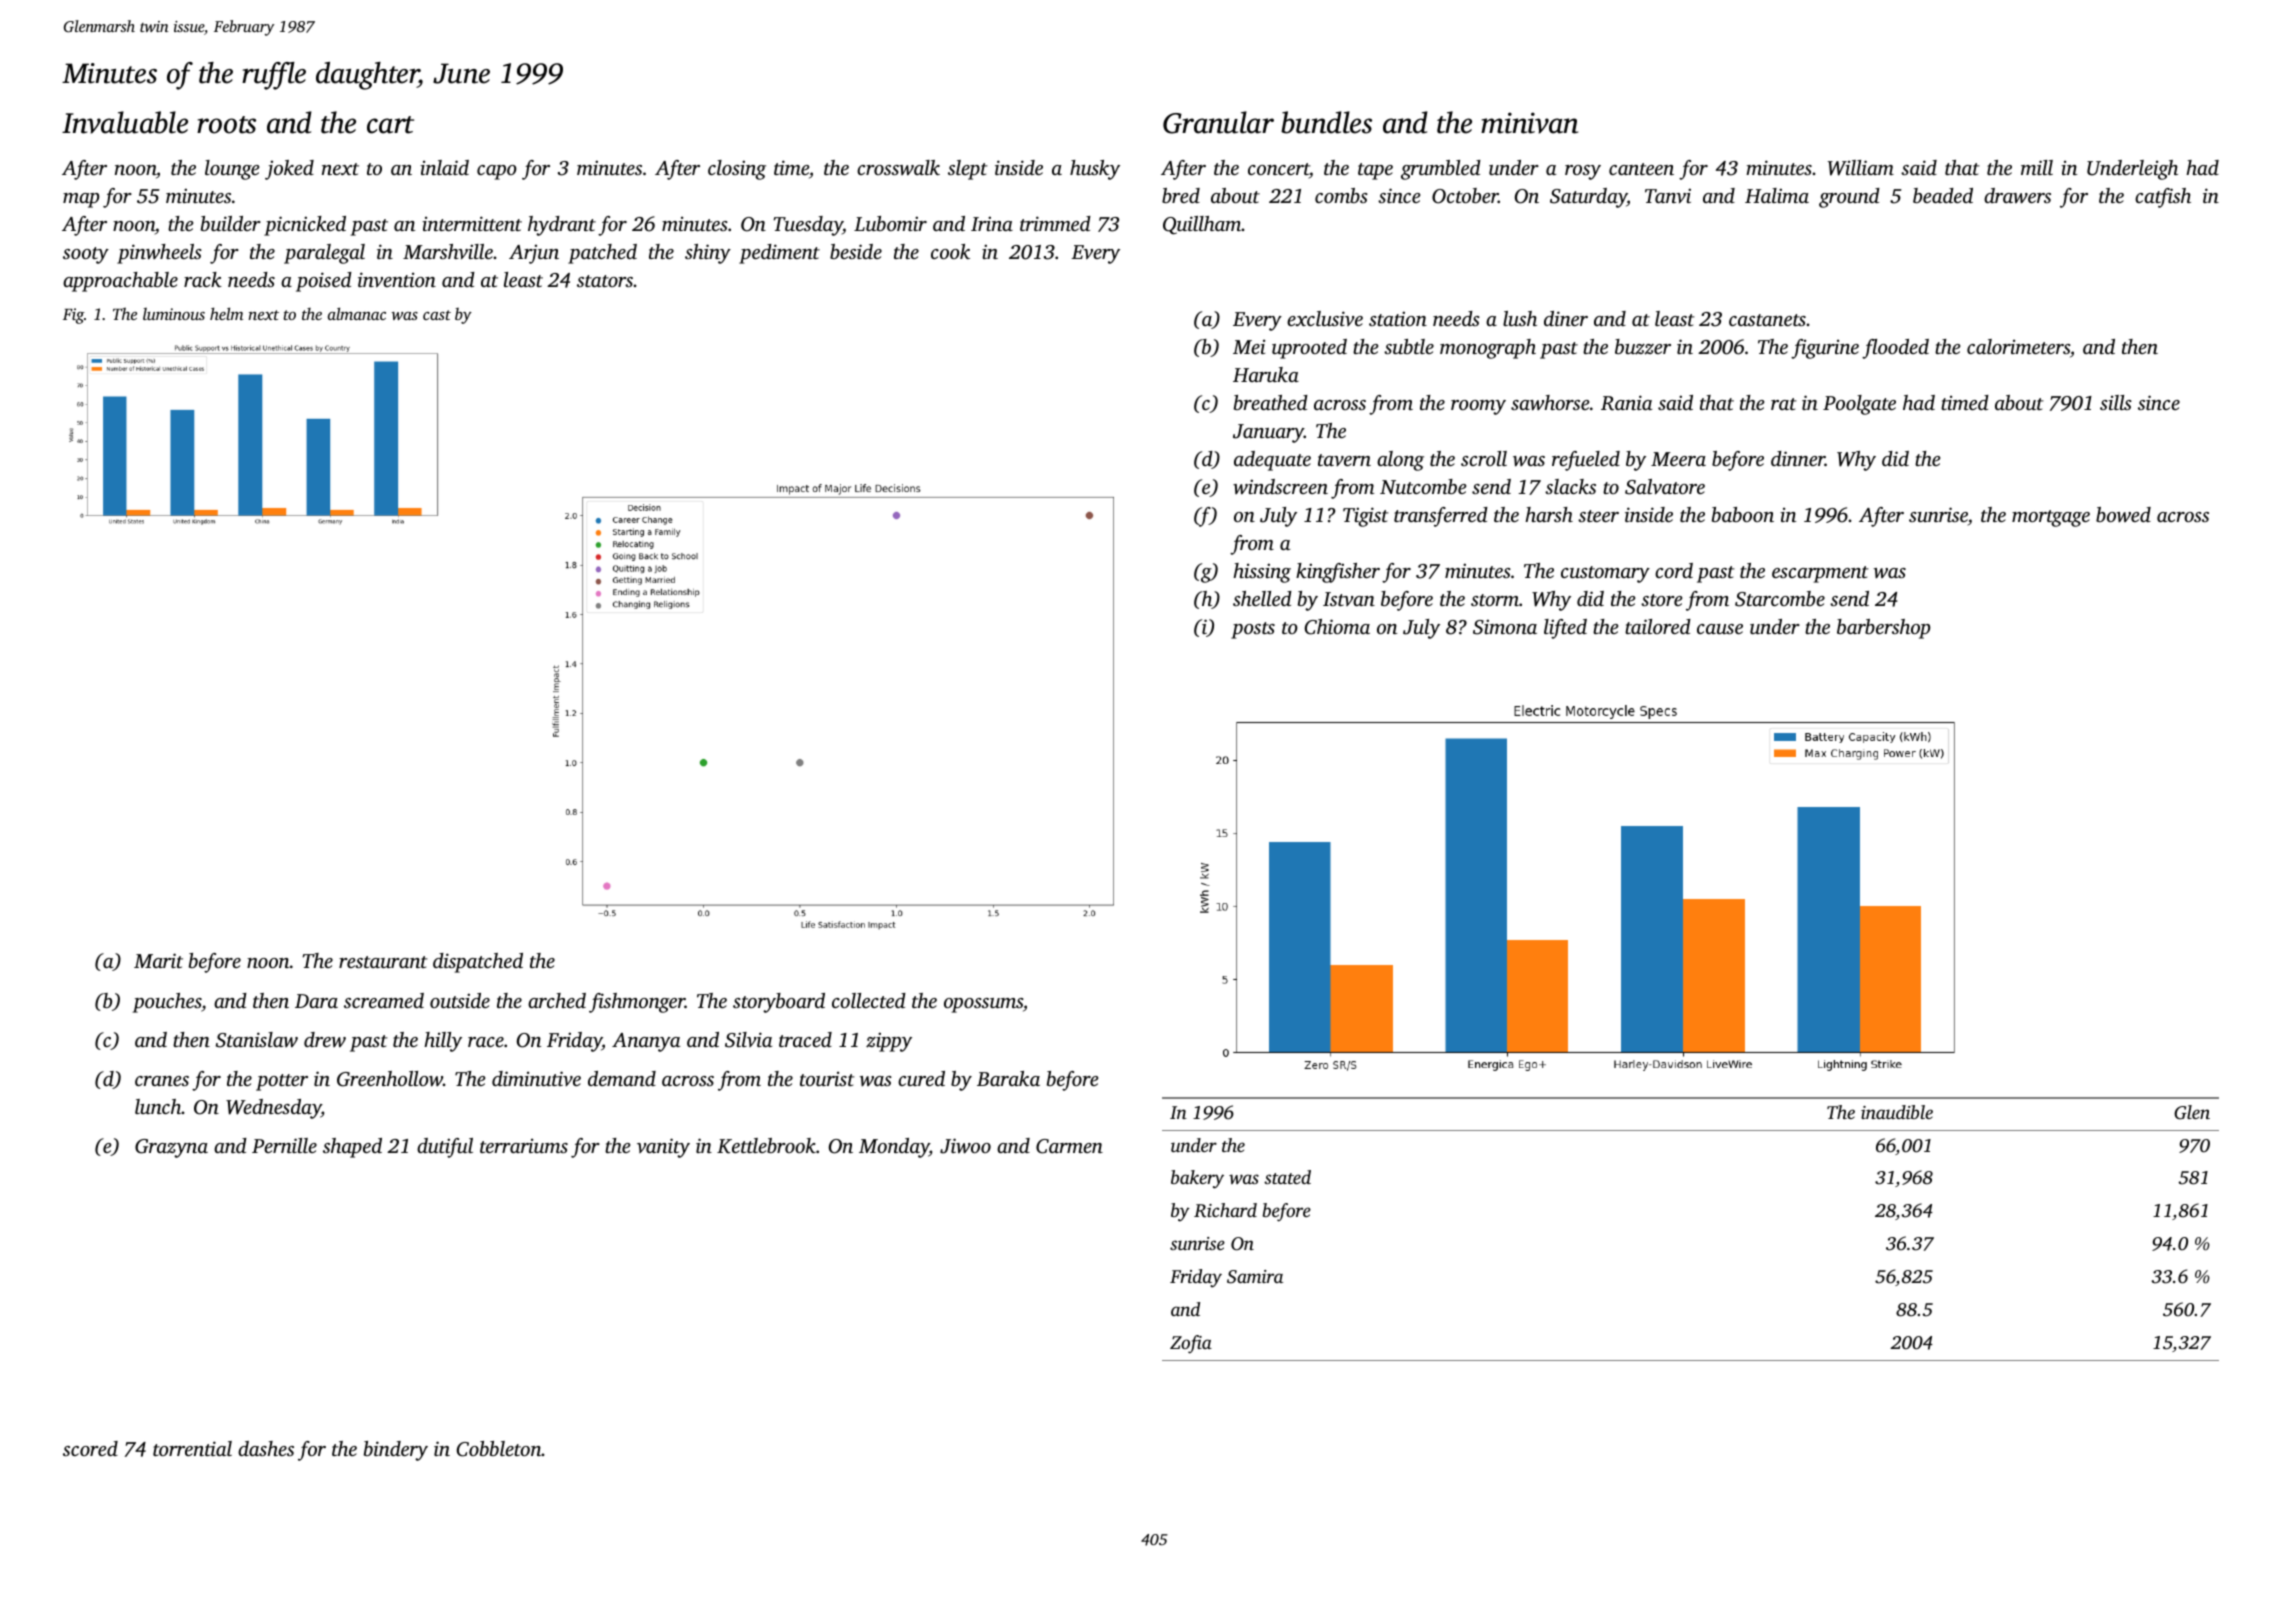  Describe the element at coordinates (158, 960) in the screenshot. I see `Marit` at that location.
